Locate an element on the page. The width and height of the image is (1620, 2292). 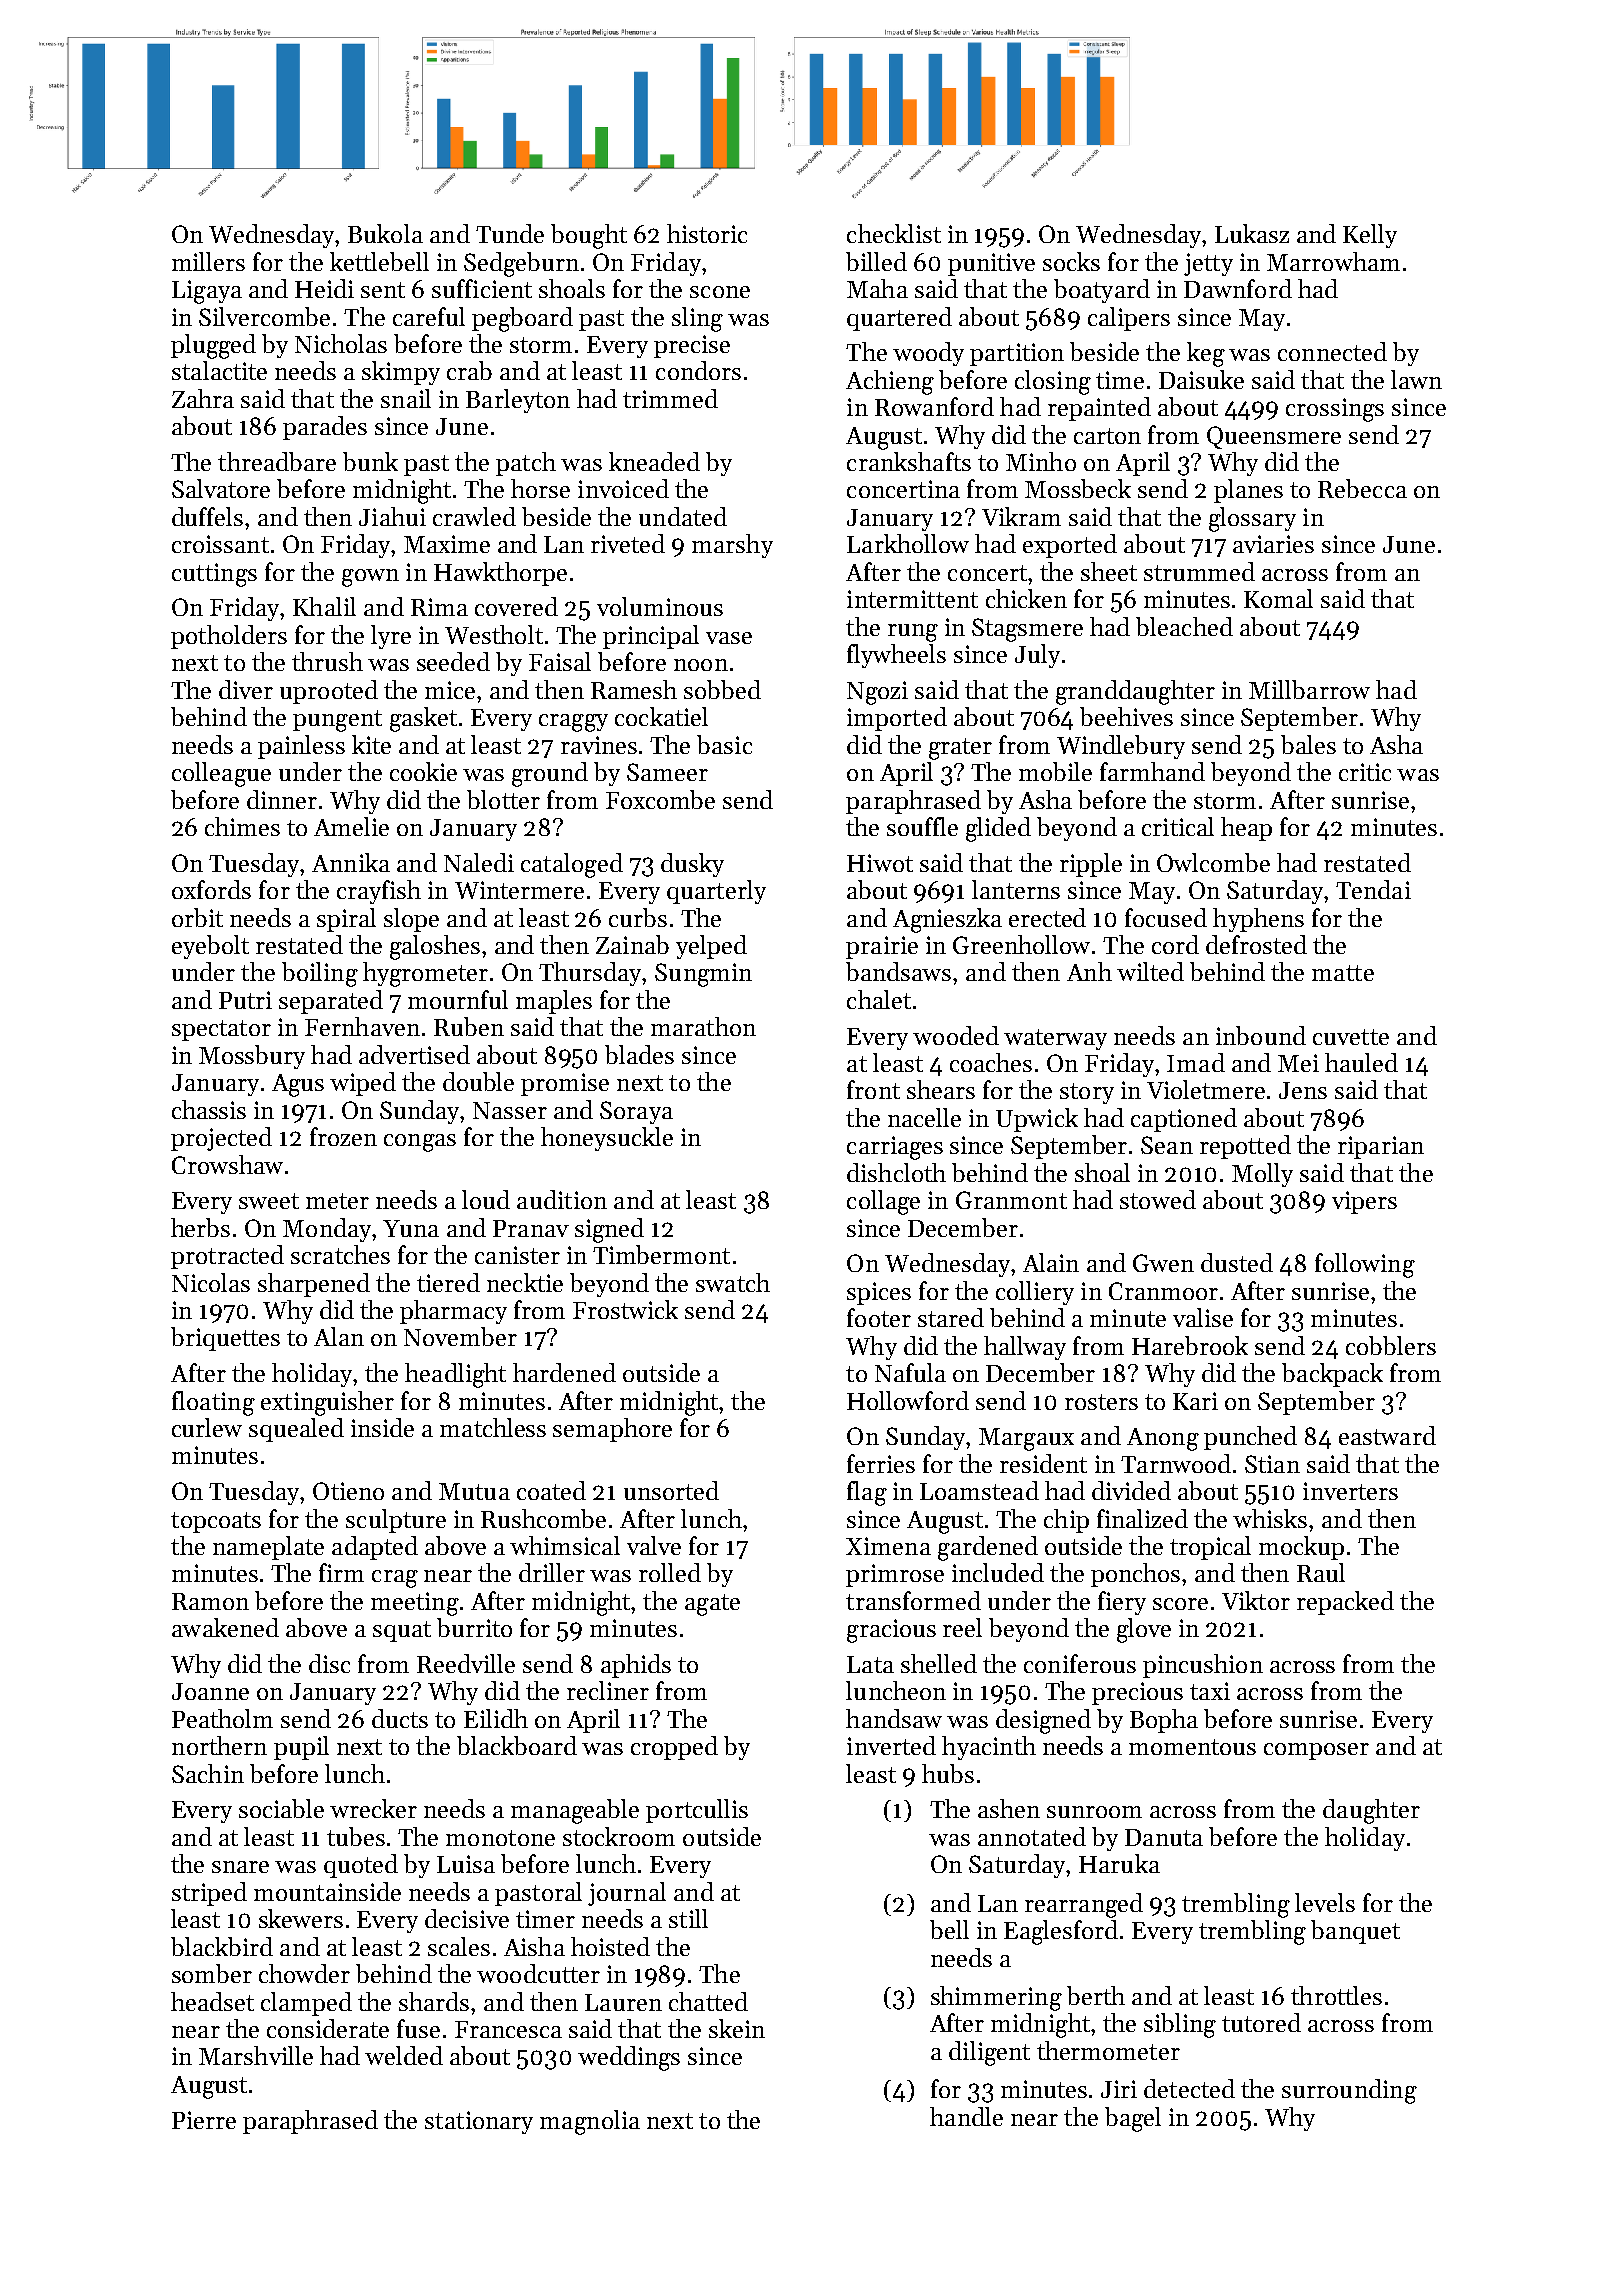
planes is located at coordinates (1248, 491).
